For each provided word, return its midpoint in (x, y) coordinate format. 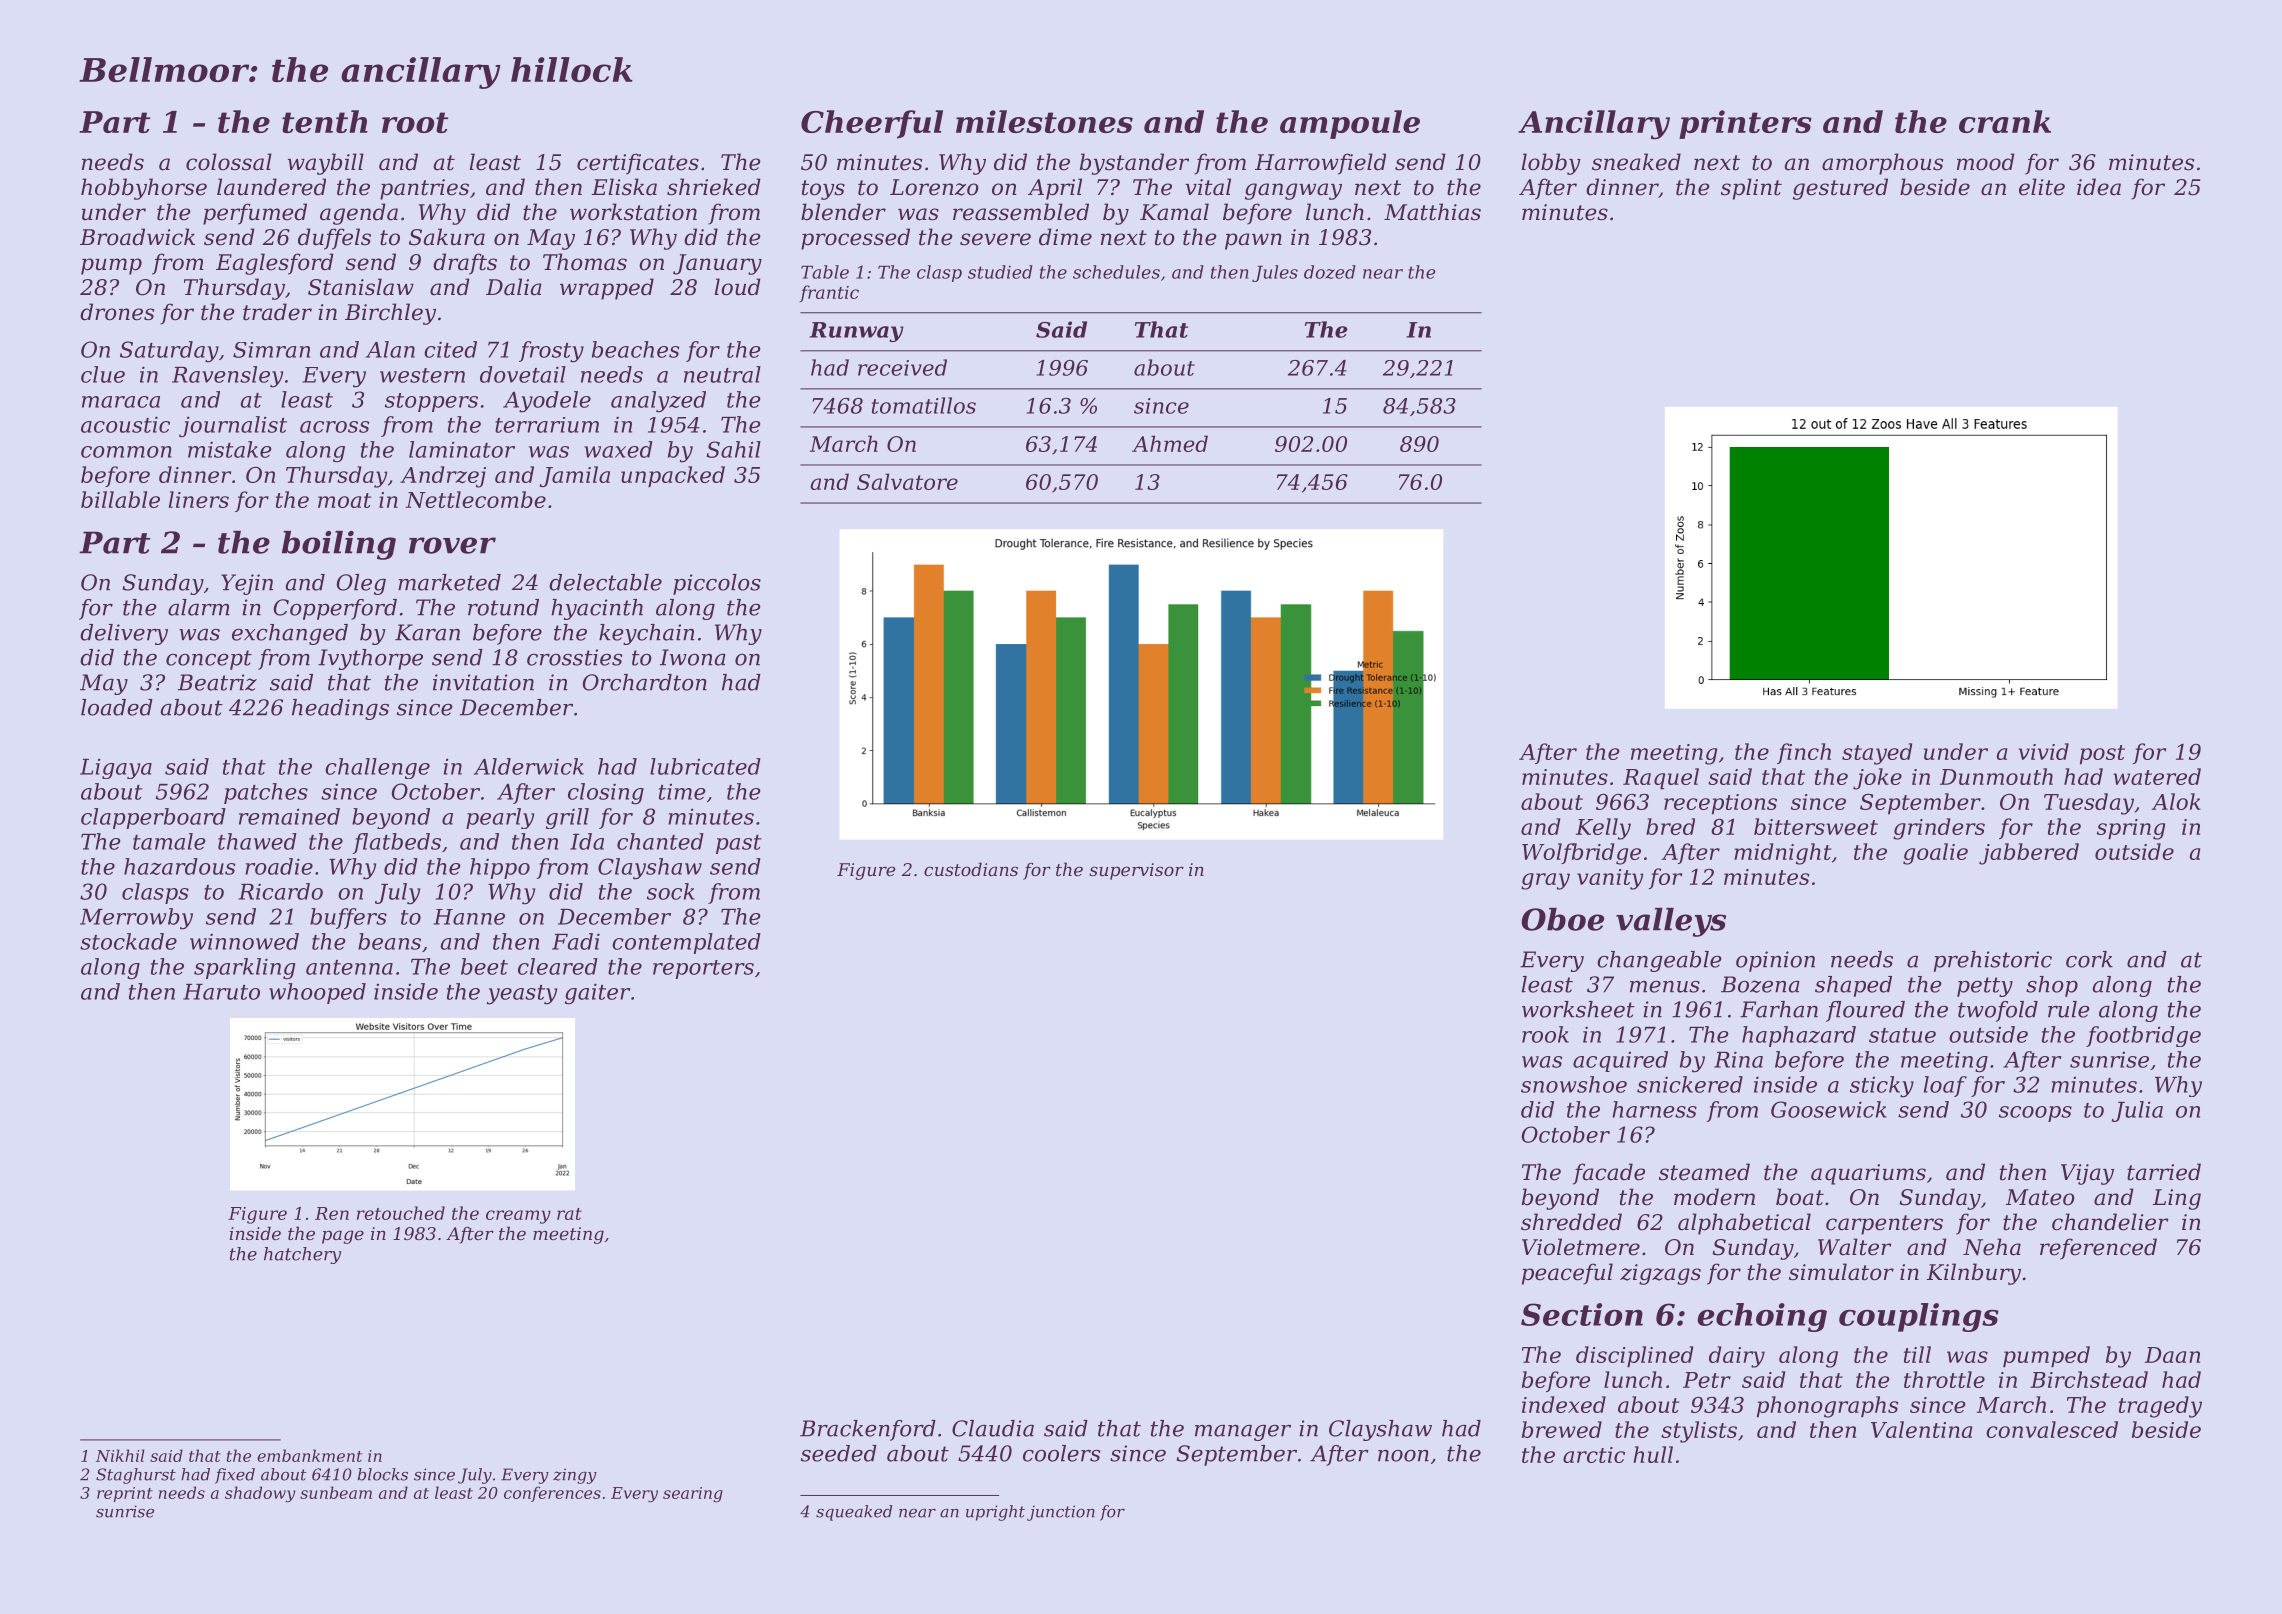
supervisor (1136, 871)
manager (1243, 1433)
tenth (325, 121)
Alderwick (529, 766)
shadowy (260, 1494)
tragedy (2160, 1407)
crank (2005, 121)
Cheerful (872, 124)
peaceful (1567, 1274)
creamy (518, 1217)
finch (1804, 753)
